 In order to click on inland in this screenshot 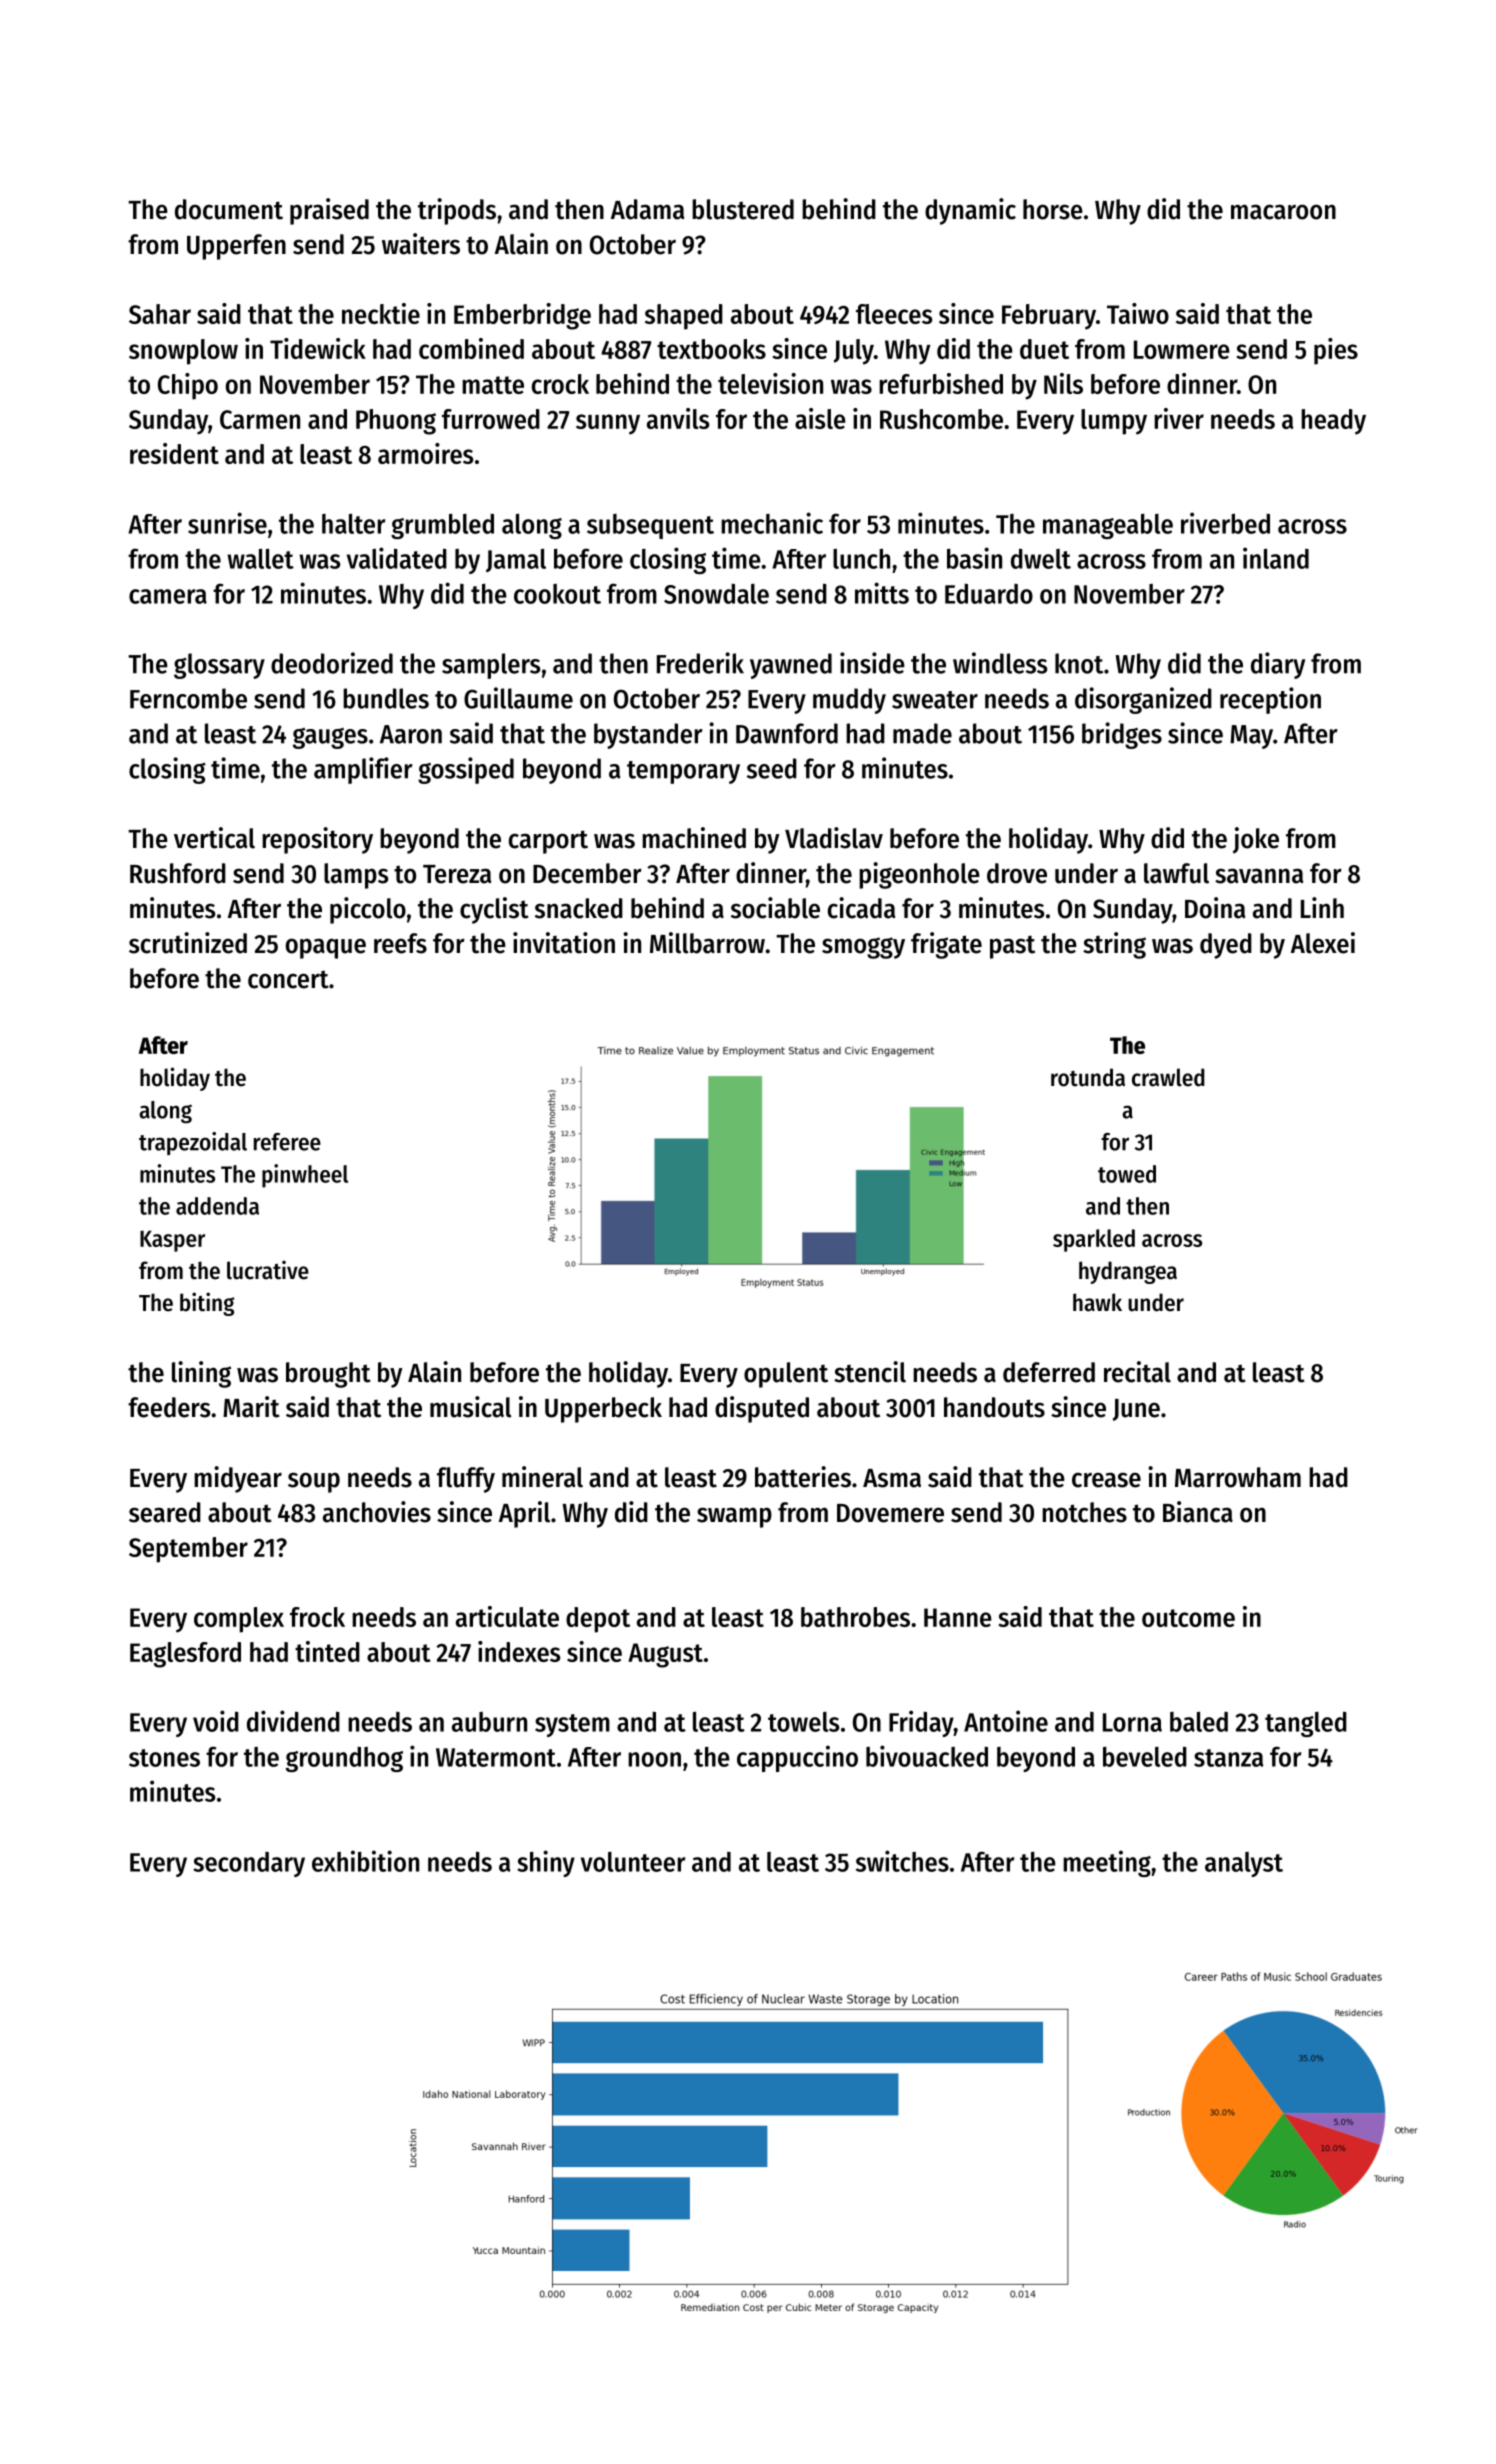, I will do `click(1276, 558)`.
